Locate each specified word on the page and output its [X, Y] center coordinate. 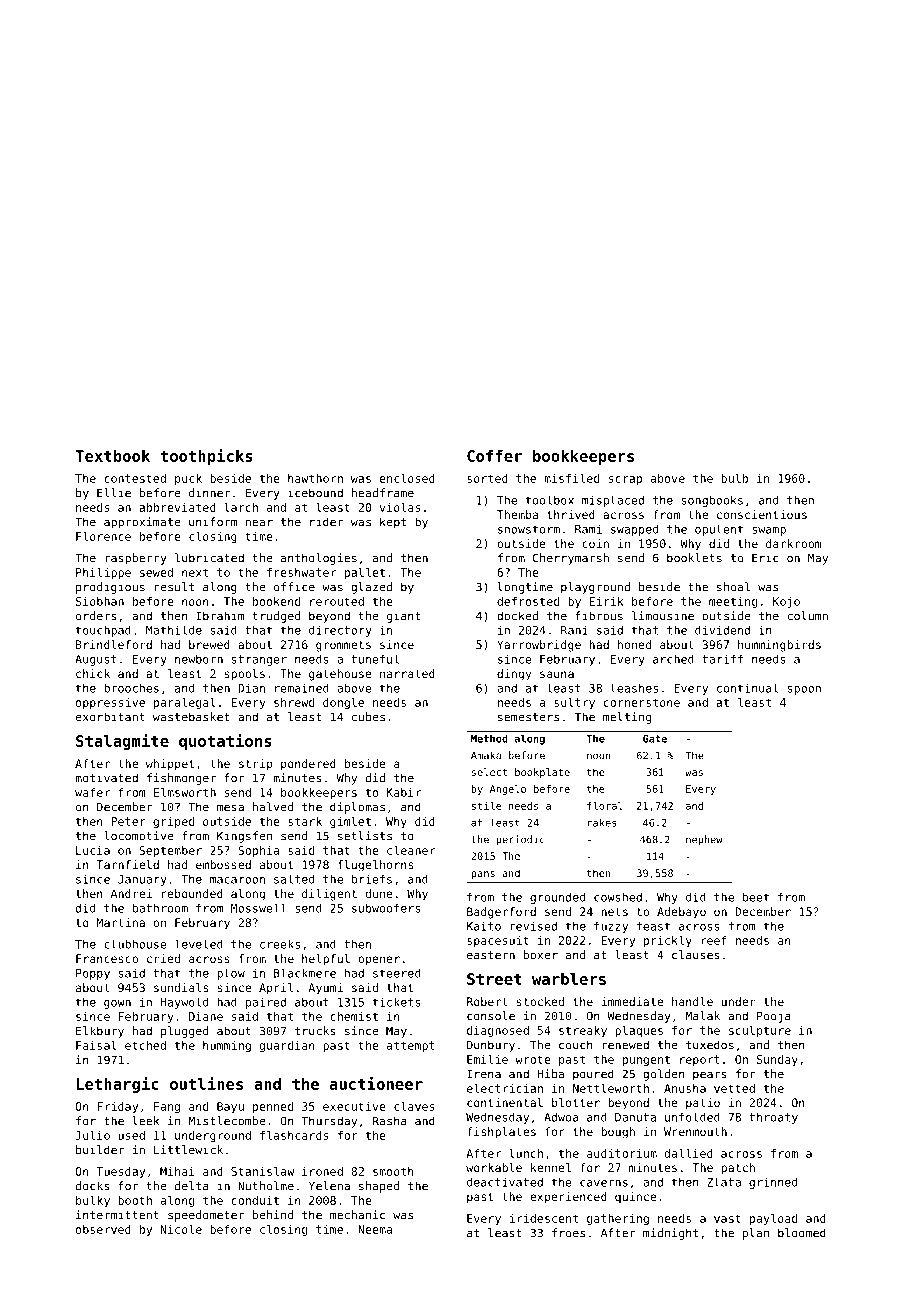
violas [400, 507]
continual [747, 688]
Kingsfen [244, 837]
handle [692, 1001]
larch [241, 507]
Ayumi [325, 989]
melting [627, 718]
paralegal [185, 704]
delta [192, 1186]
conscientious [762, 514]
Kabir [404, 792]
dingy [514, 675]
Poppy [93, 974]
